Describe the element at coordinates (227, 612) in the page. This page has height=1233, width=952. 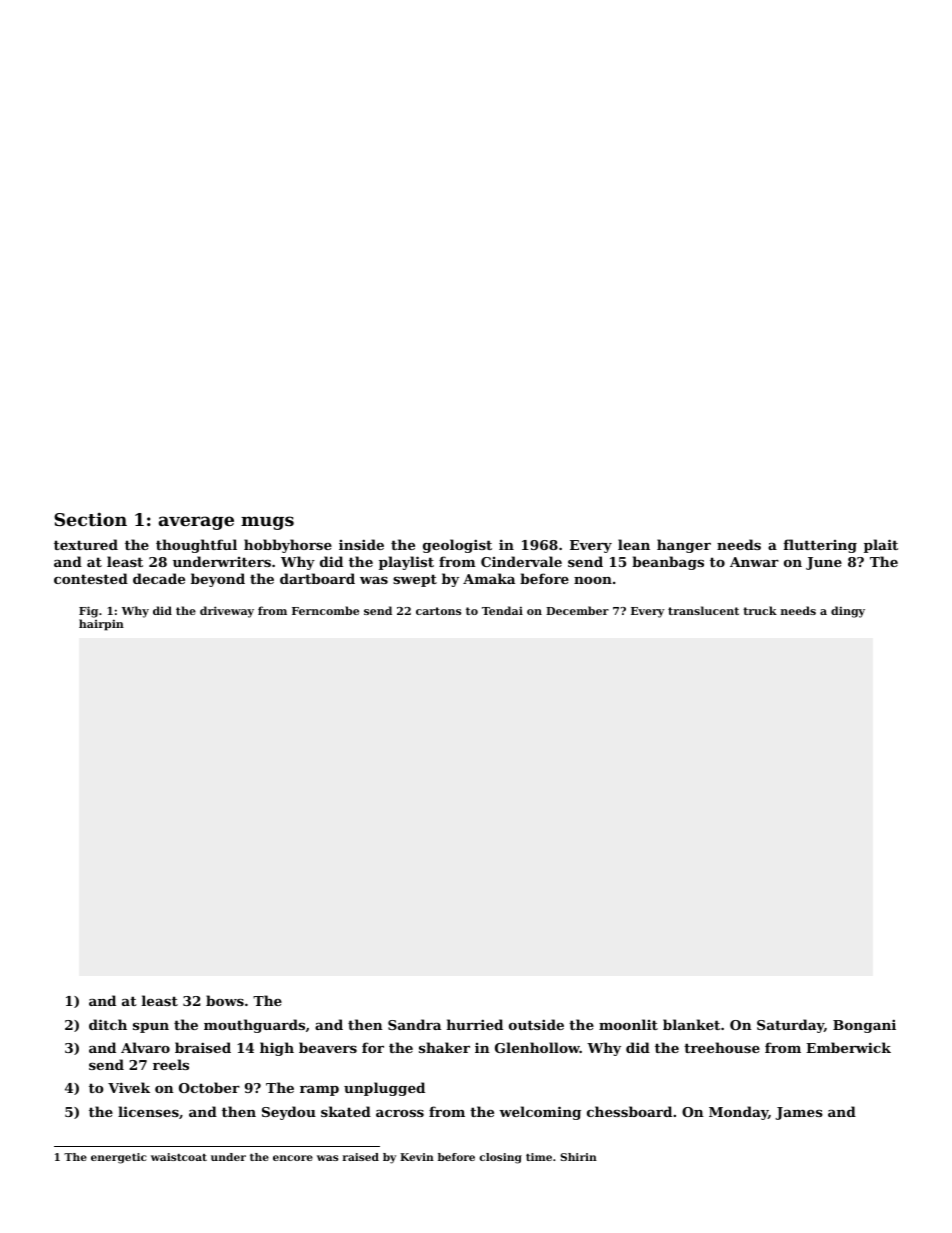
I see `driveway` at that location.
